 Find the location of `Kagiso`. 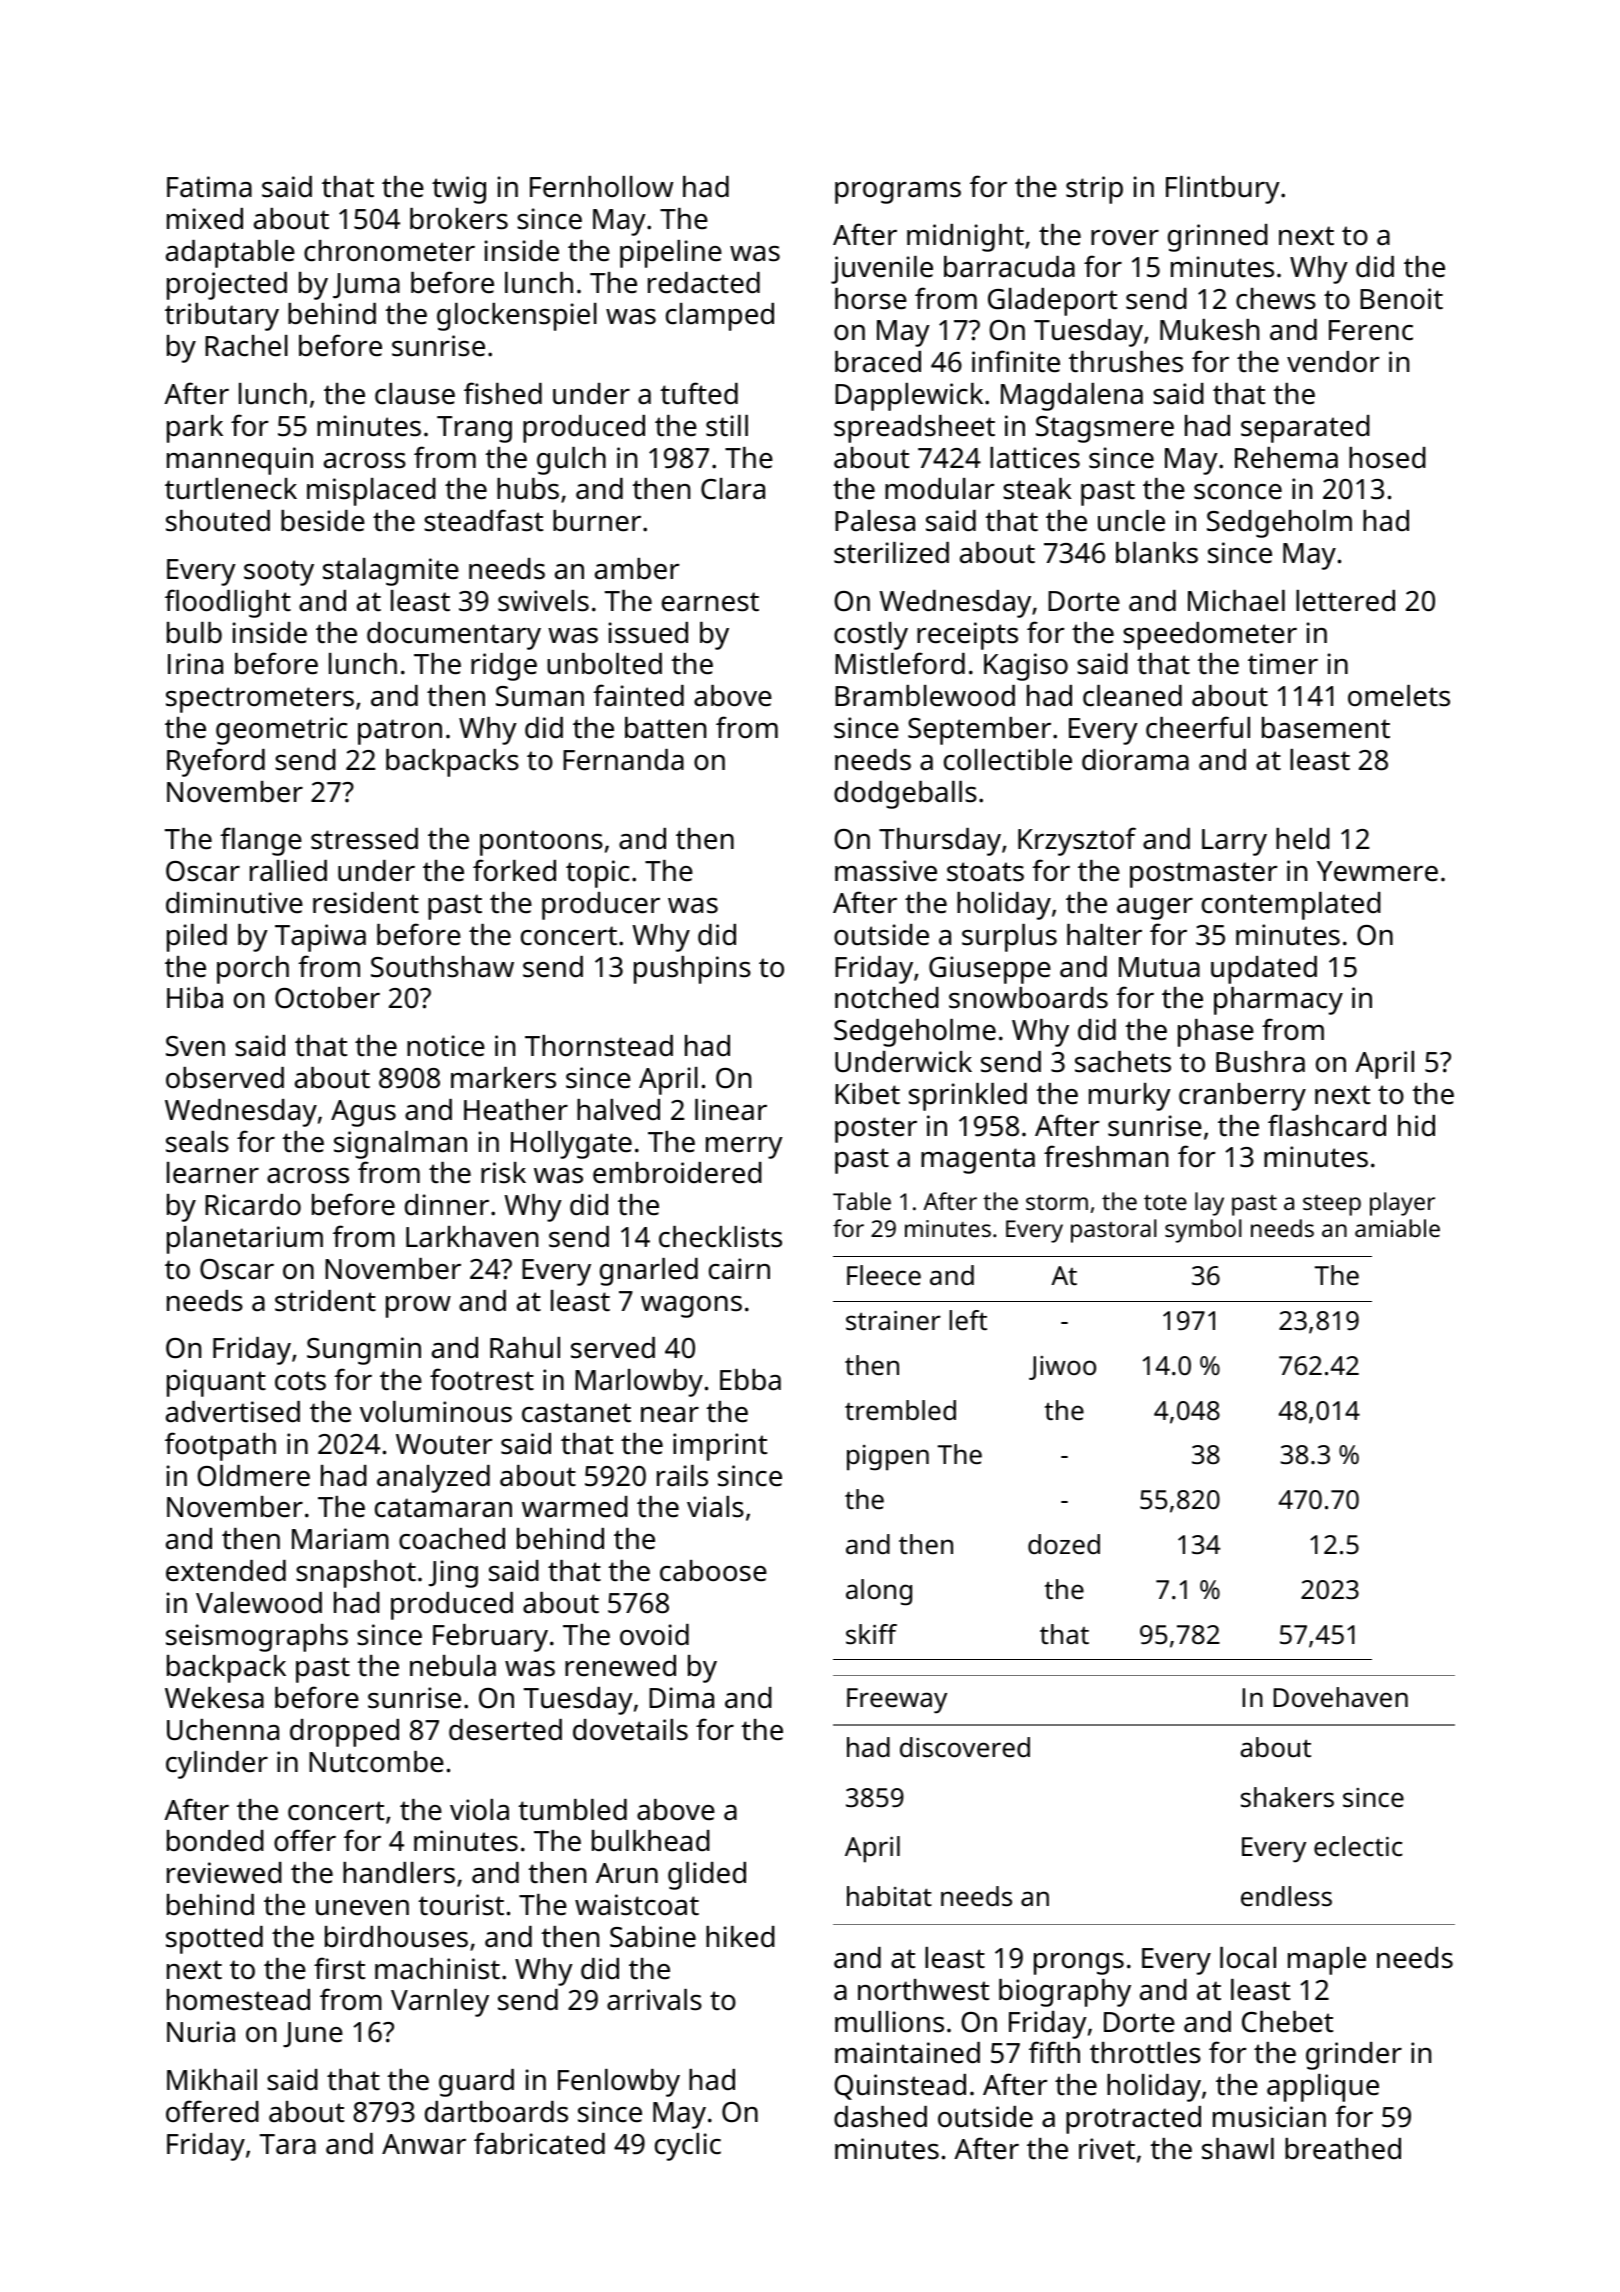

Kagiso is located at coordinates (1026, 667).
